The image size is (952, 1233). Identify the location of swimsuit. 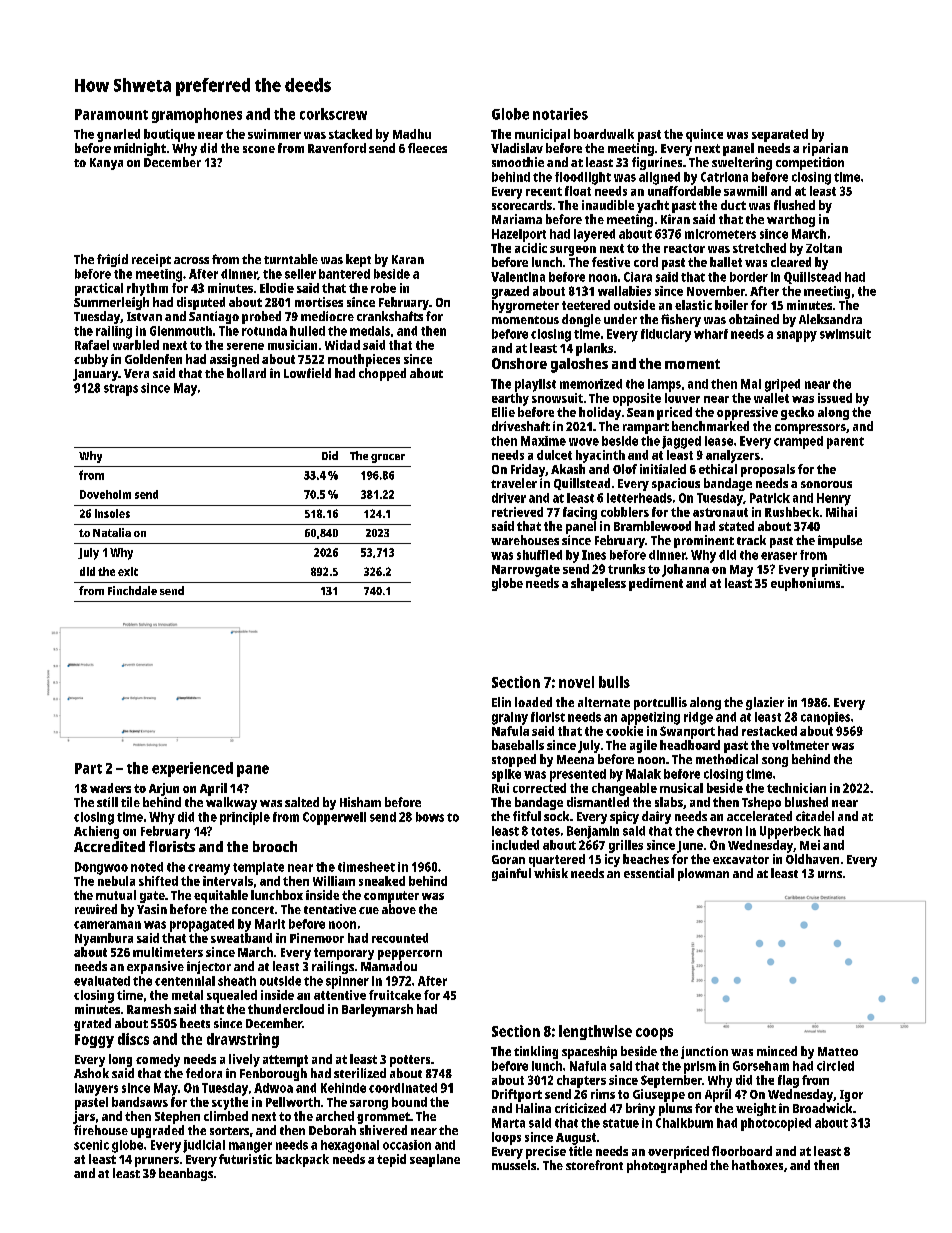
(845, 334).
